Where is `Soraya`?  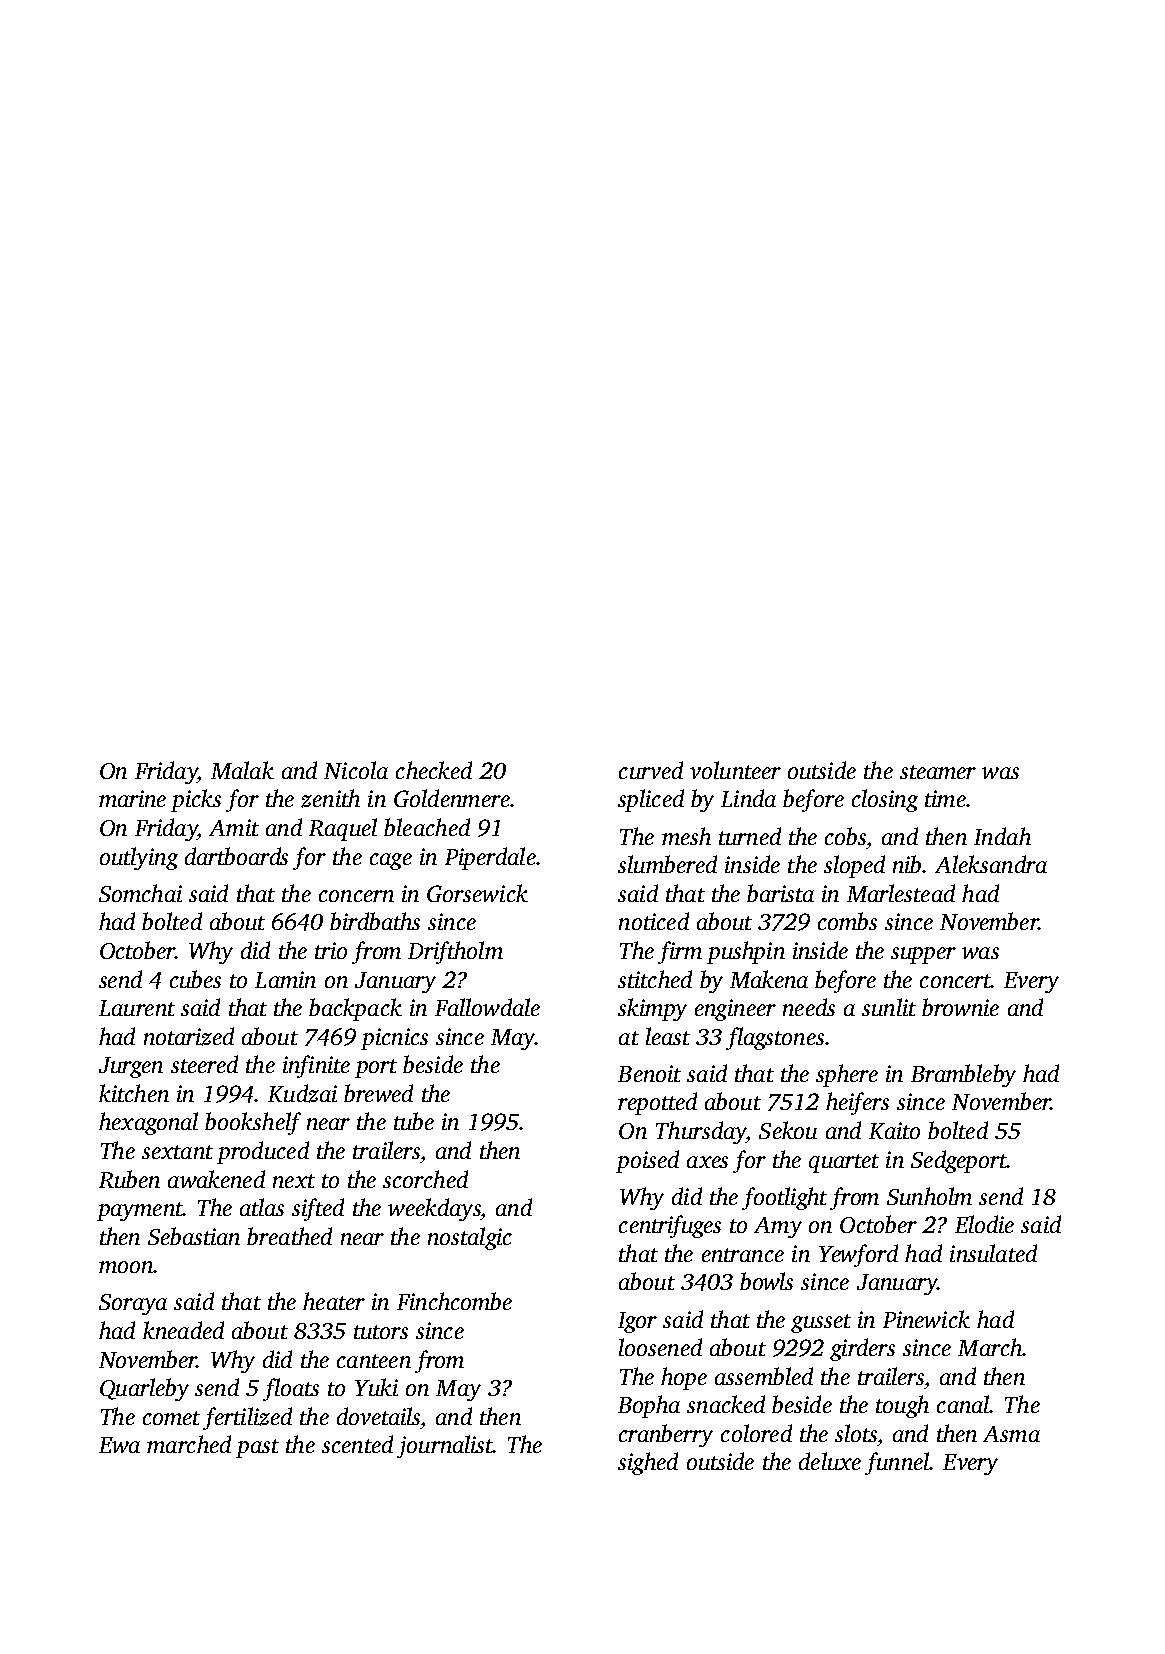 Soraya is located at coordinates (133, 1304).
